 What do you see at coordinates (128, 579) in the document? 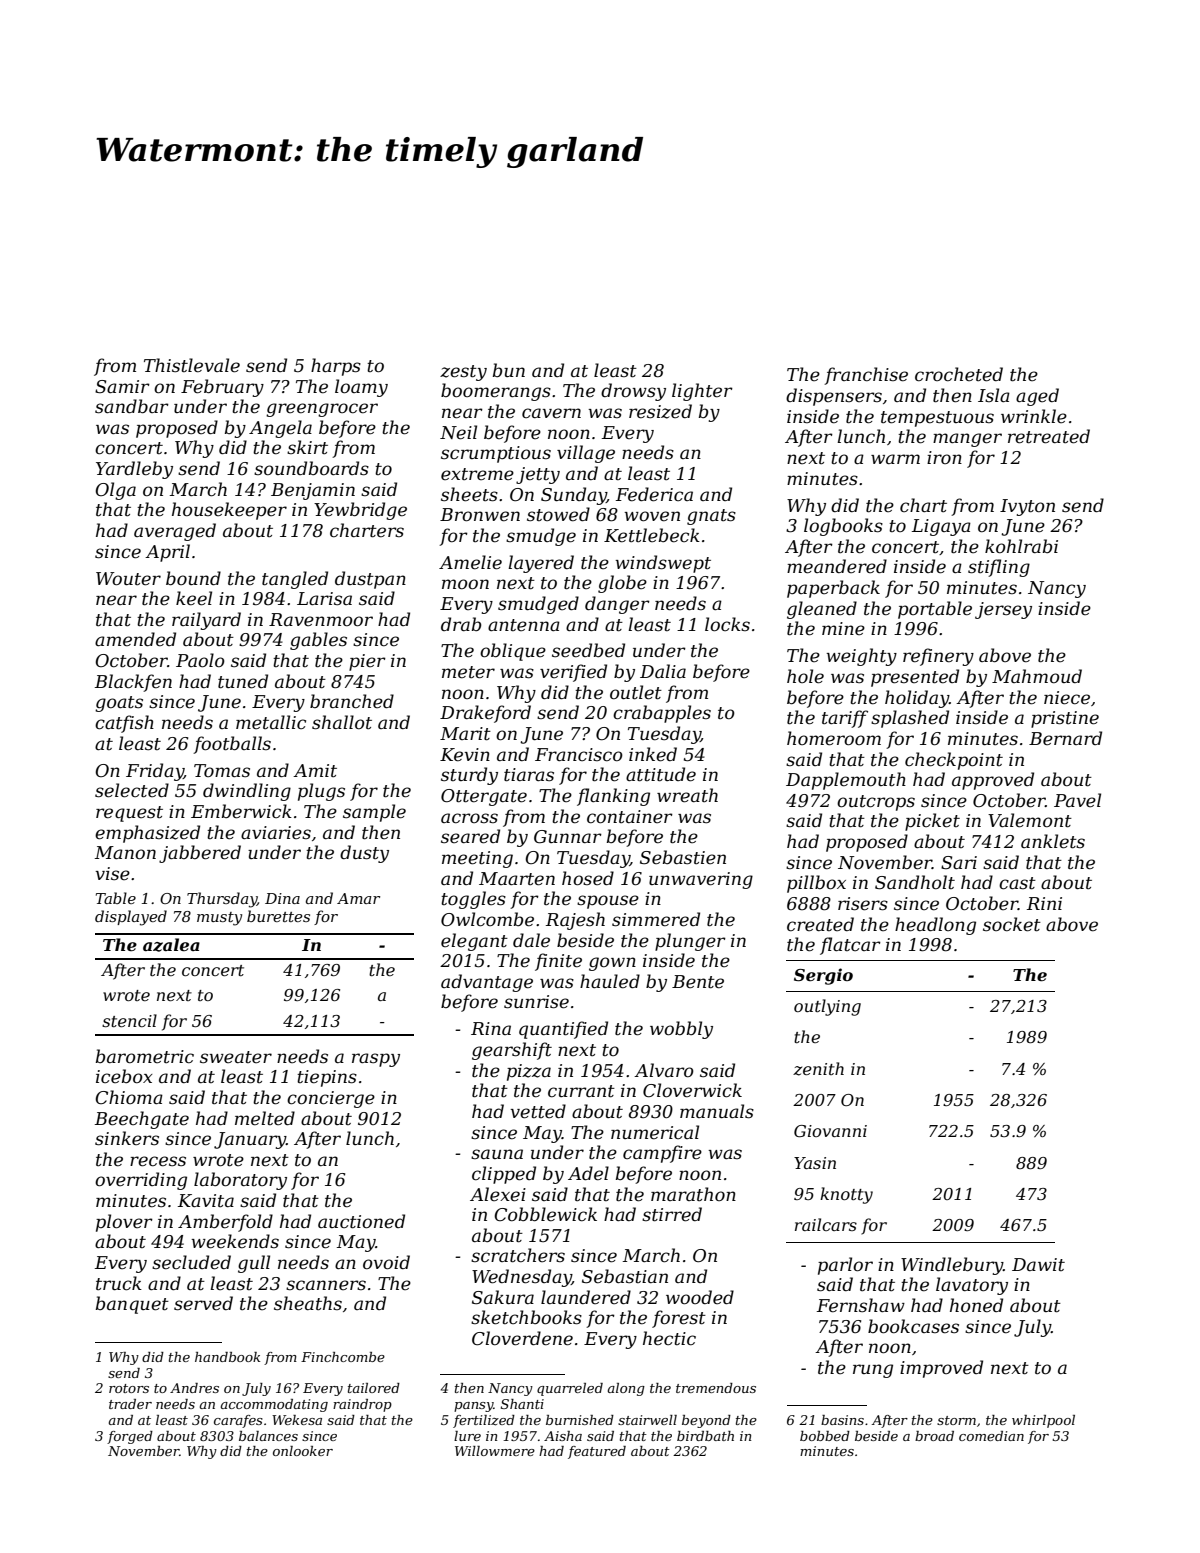
I see `Wouter` at bounding box center [128, 579].
